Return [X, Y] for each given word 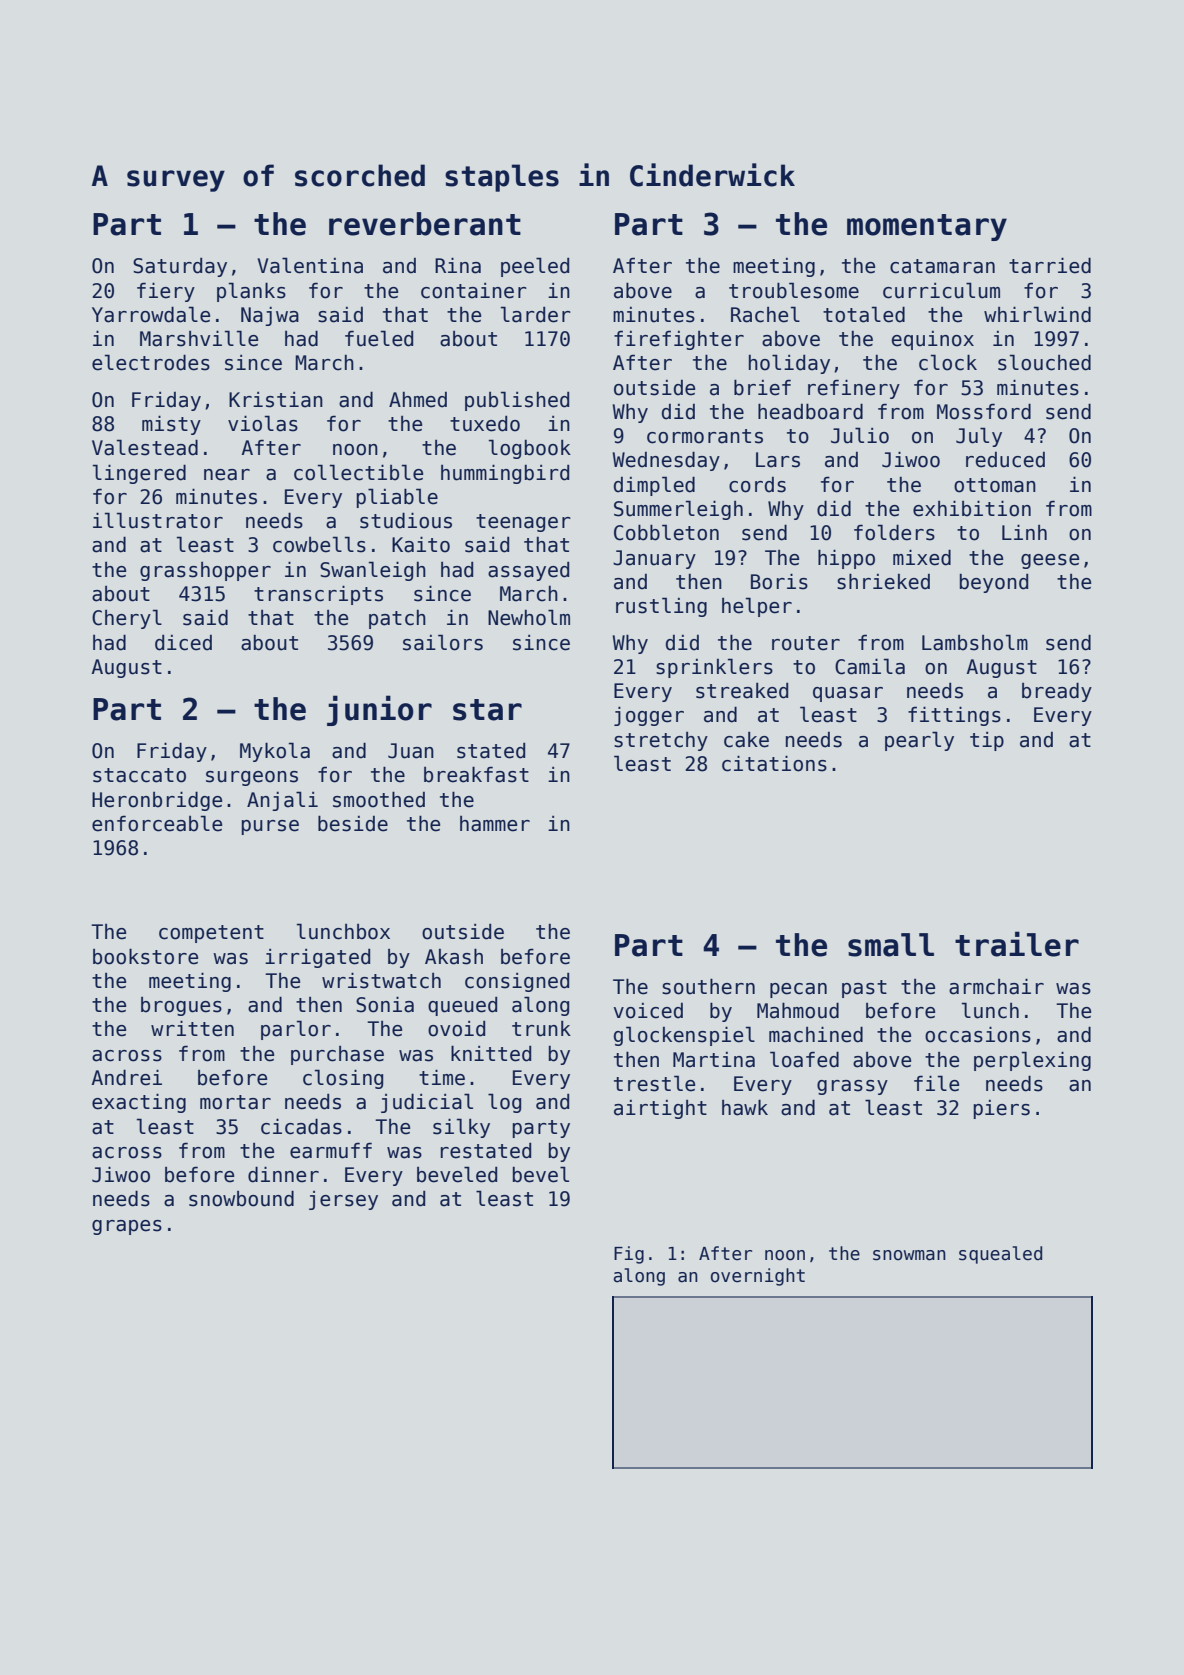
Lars [778, 460]
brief [762, 387]
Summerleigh [678, 510]
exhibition [972, 508]
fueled [379, 338]
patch [397, 619]
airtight [660, 1109]
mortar [235, 1102]
